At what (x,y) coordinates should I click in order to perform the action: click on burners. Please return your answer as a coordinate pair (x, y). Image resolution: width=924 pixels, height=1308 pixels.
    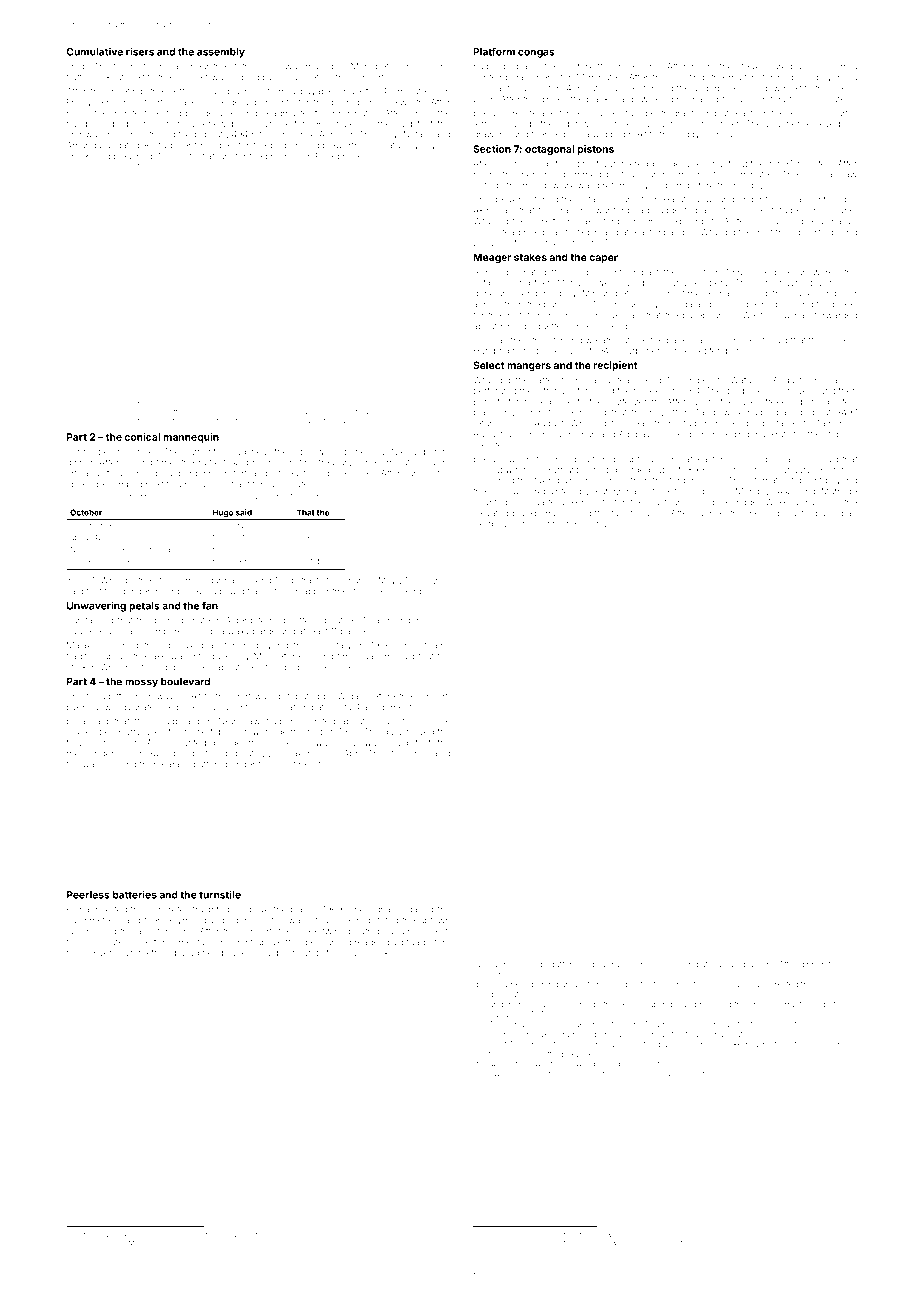
    Looking at the image, I should click on (758, 964).
